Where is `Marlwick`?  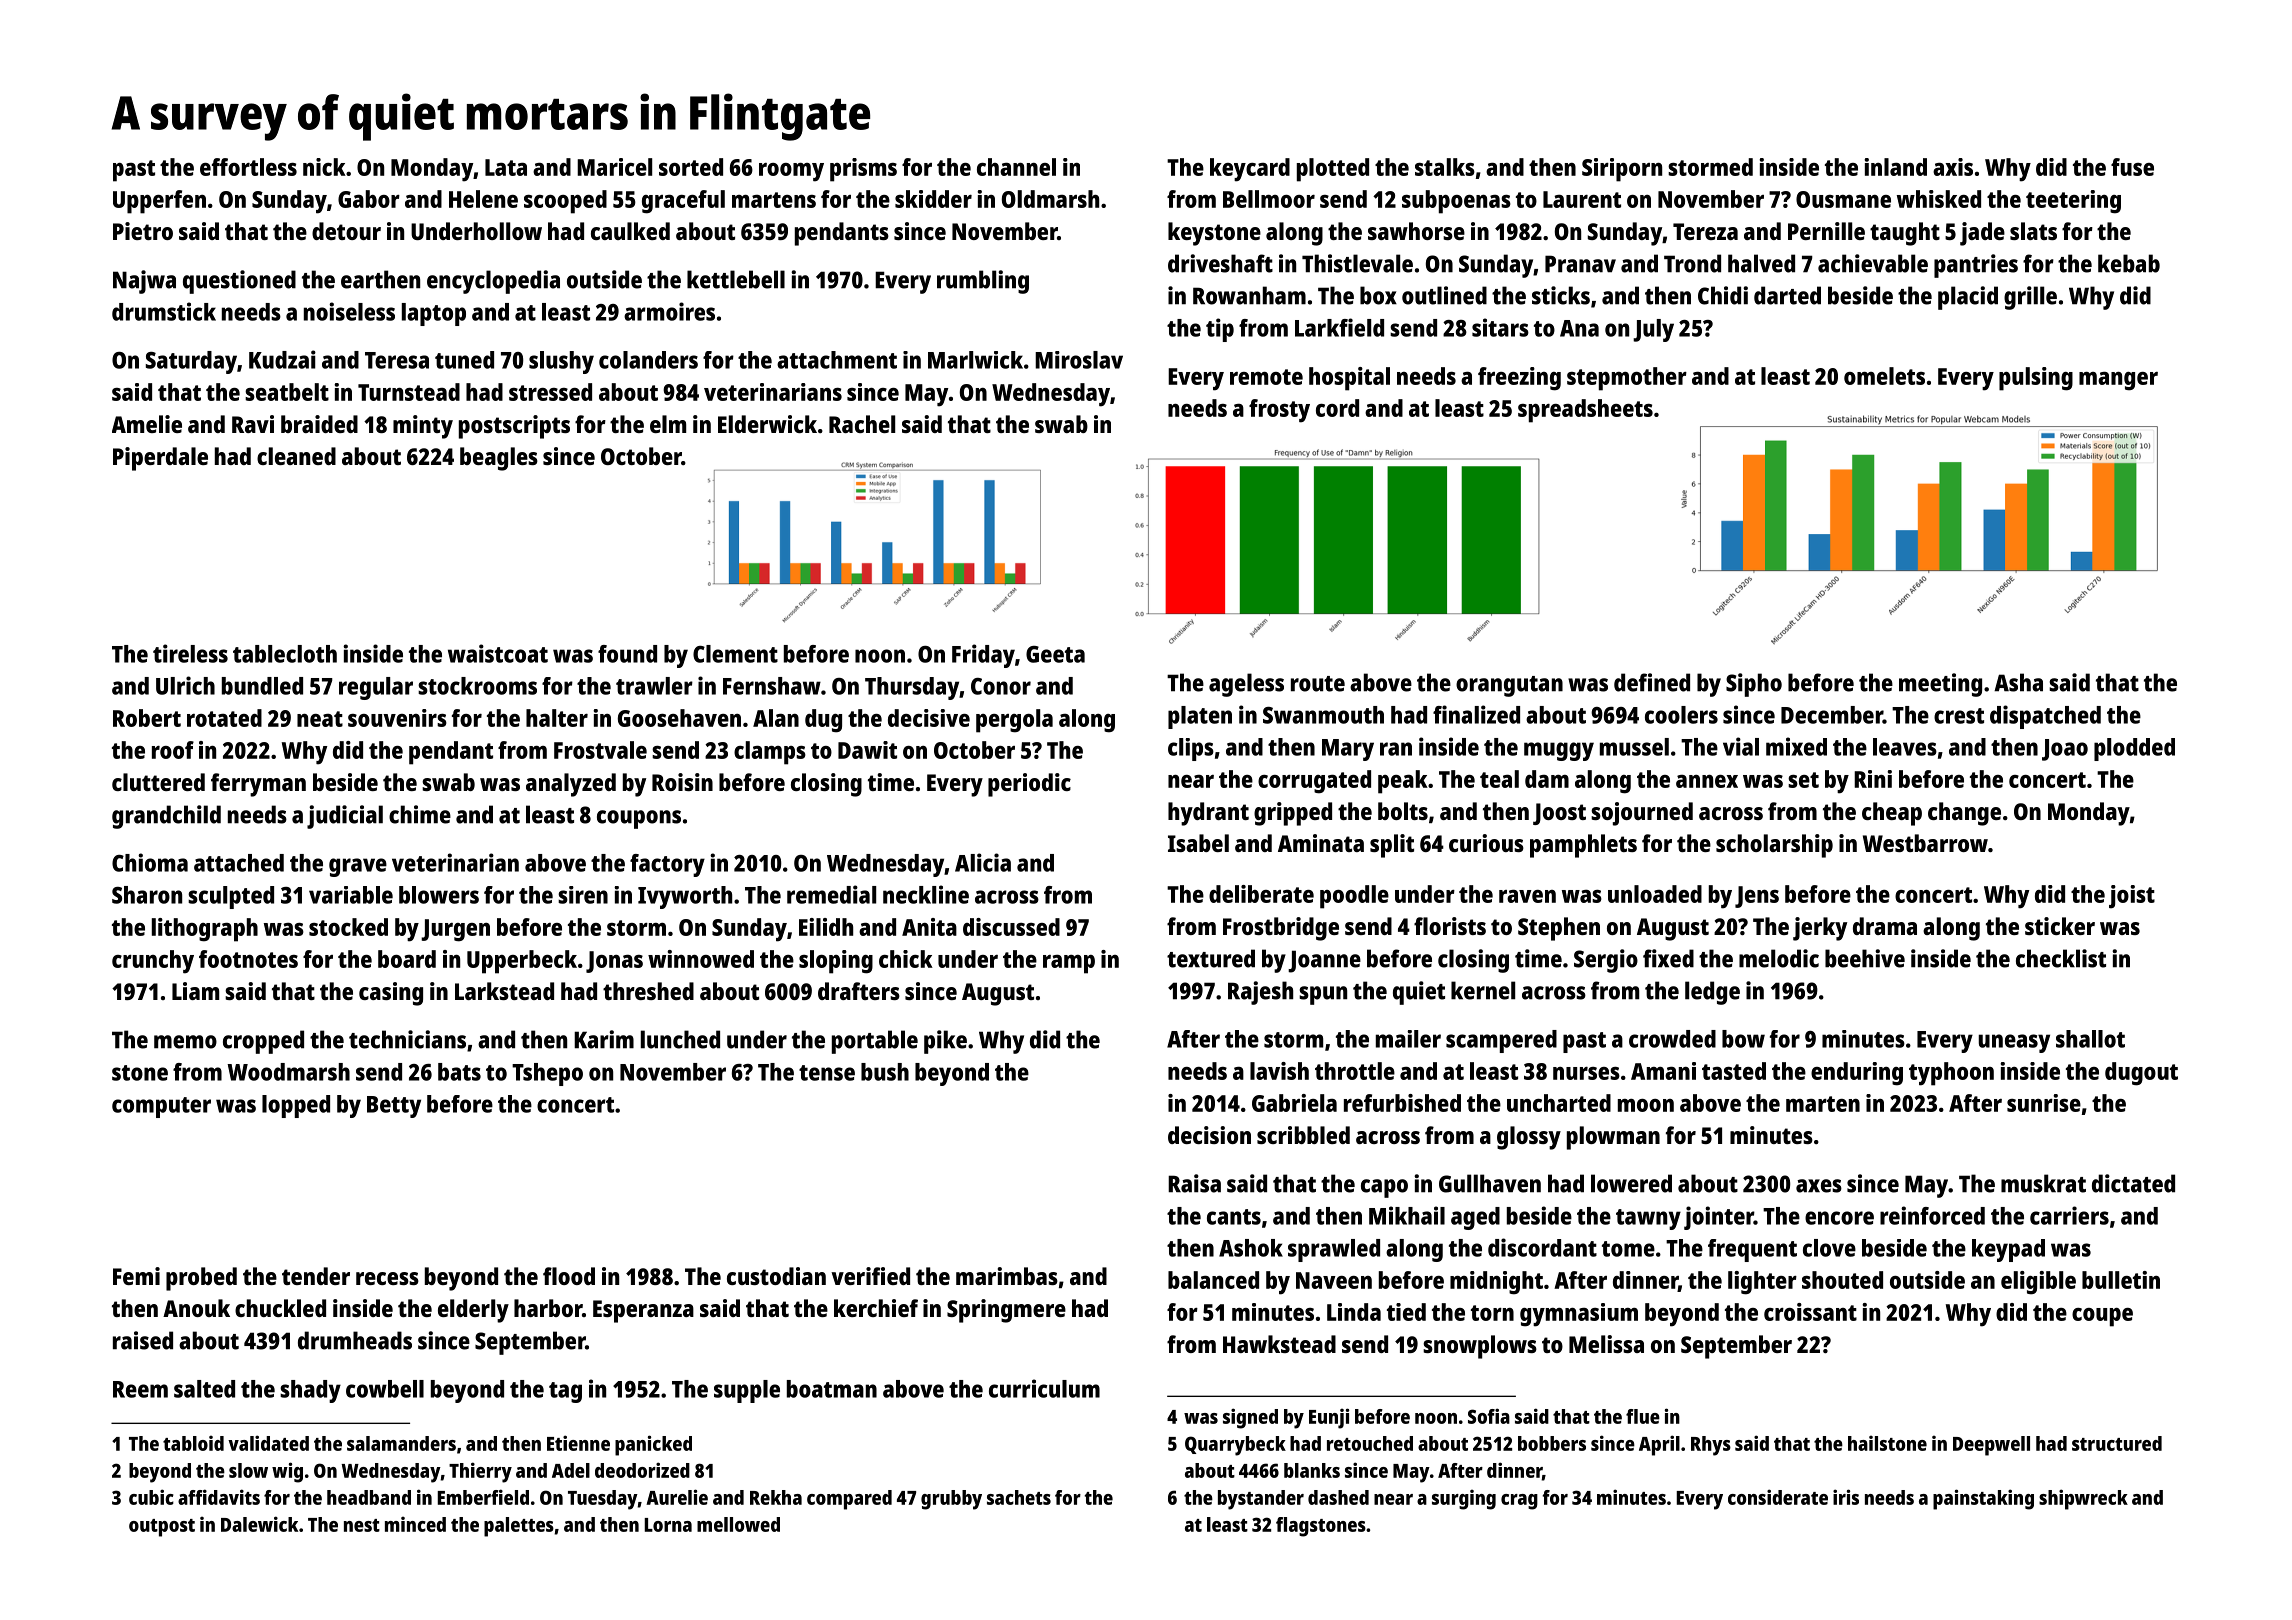 Marlwick is located at coordinates (975, 360).
